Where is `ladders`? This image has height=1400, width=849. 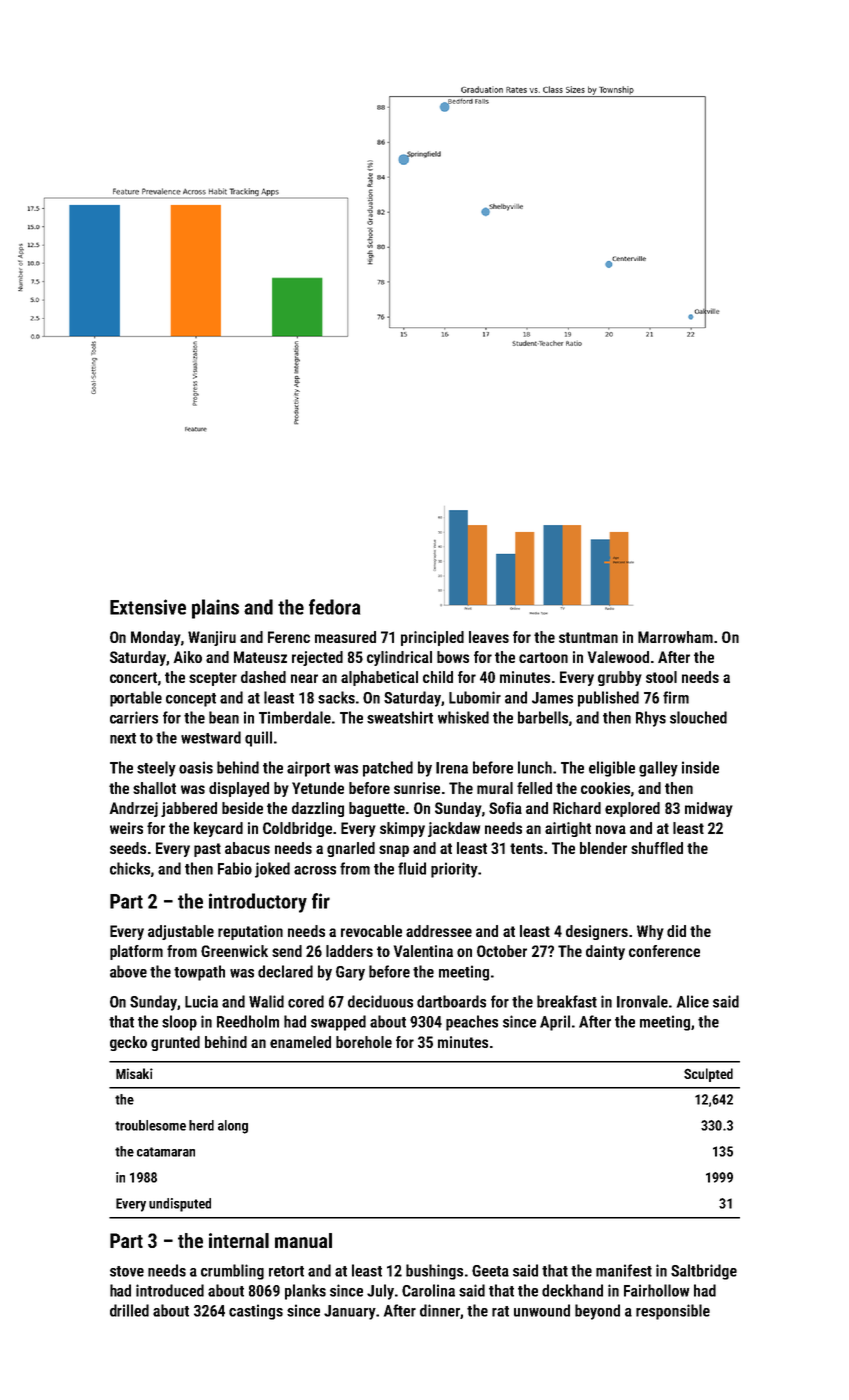 ladders is located at coordinates (349, 951).
